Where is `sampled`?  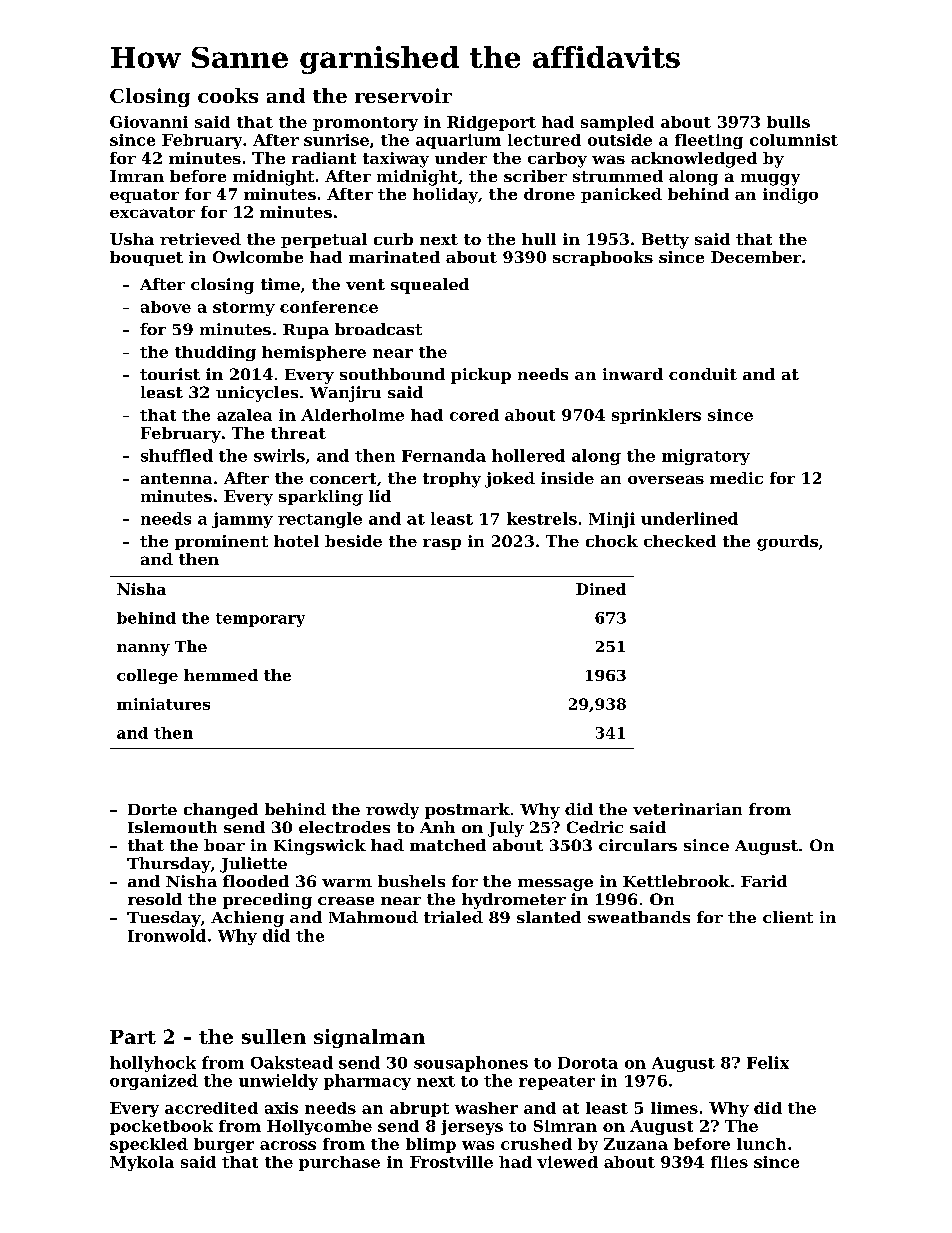 sampled is located at coordinates (617, 123).
